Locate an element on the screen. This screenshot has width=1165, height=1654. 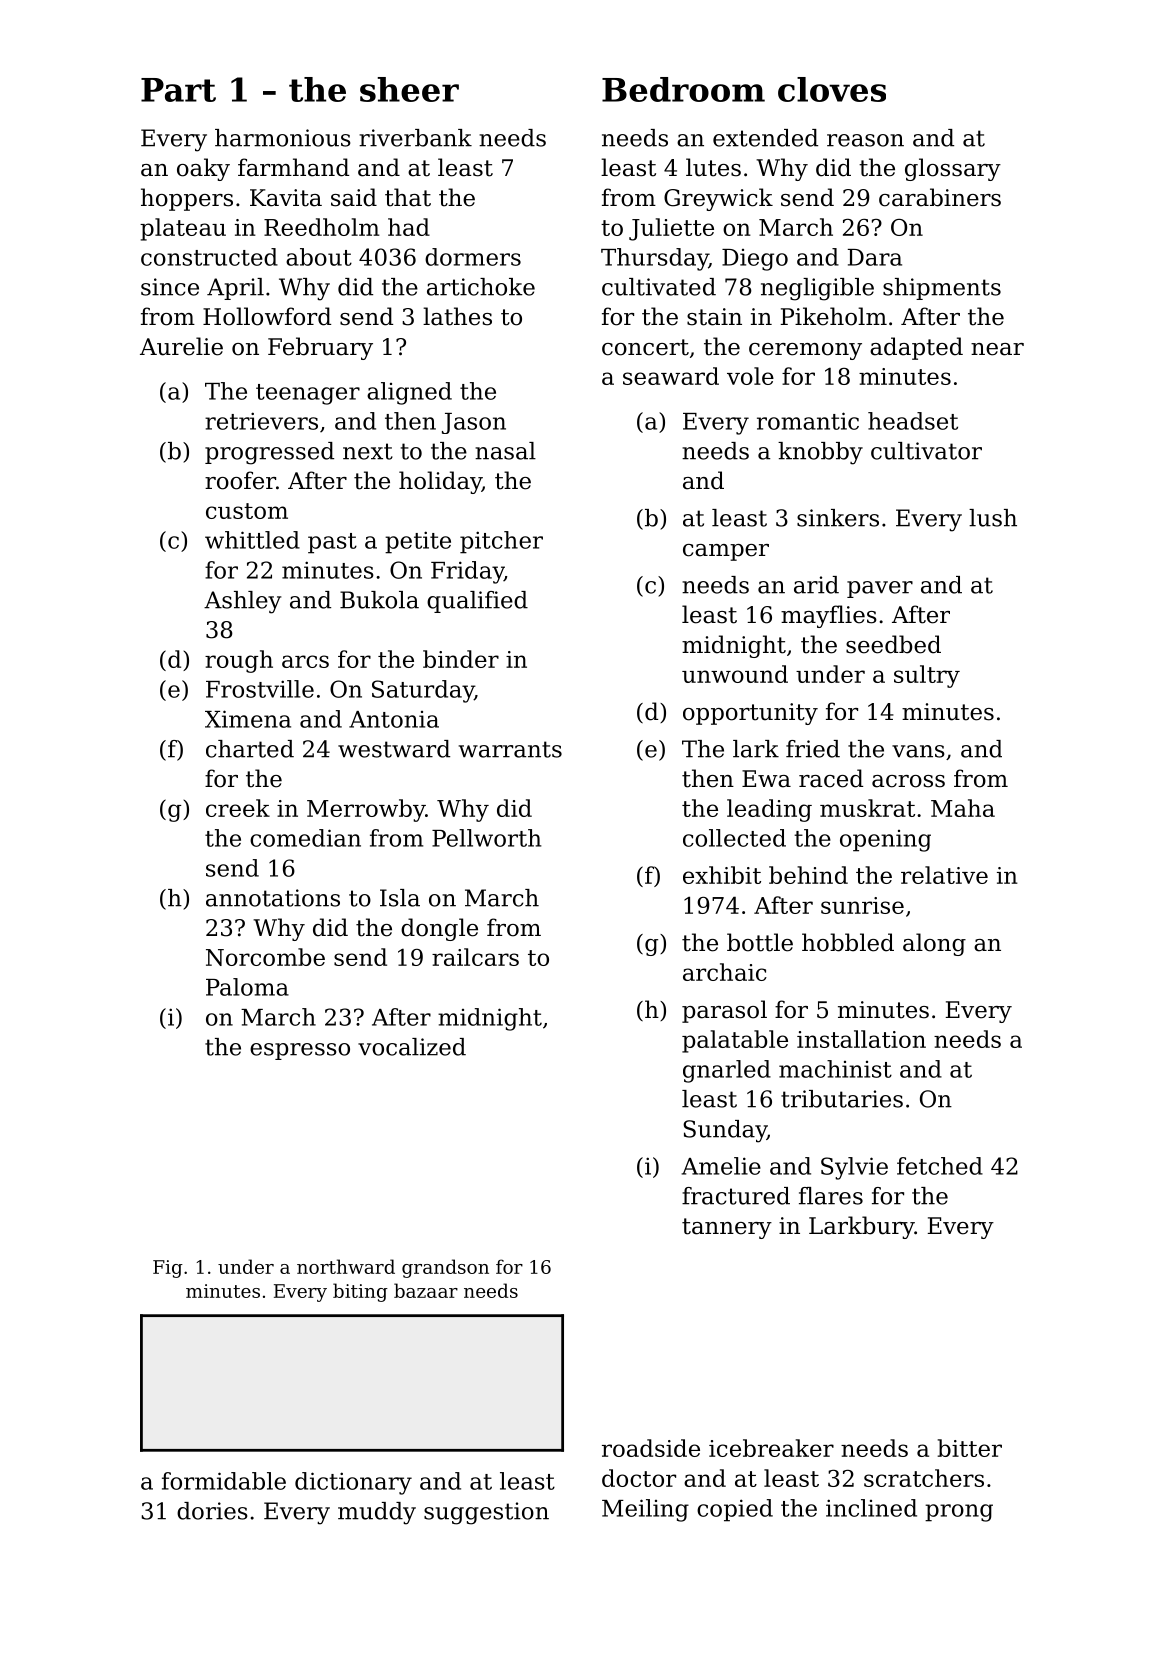
formidable is located at coordinates (224, 1481).
